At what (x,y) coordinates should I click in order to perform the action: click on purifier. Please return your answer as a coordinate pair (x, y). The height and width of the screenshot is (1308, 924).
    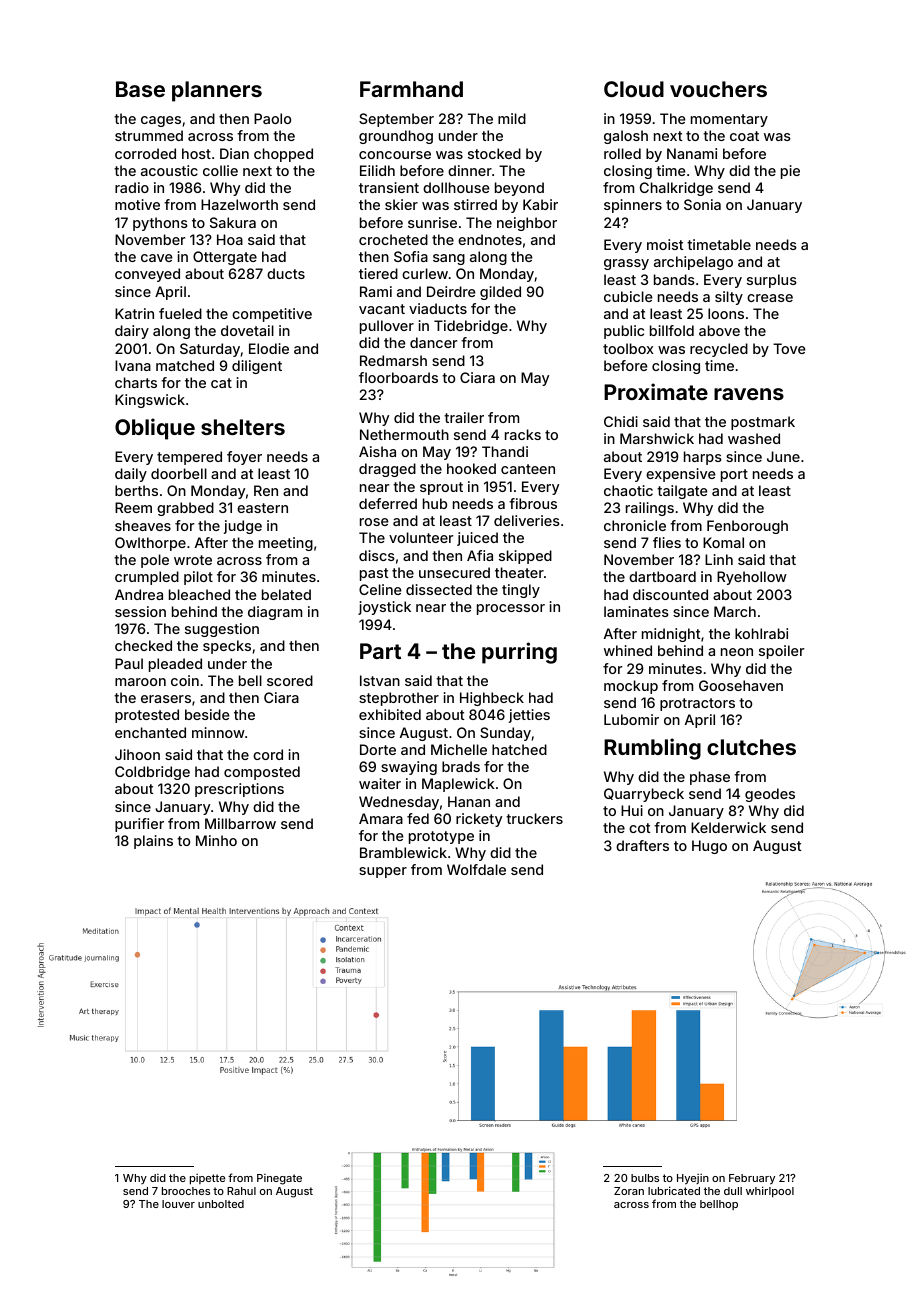
    Looking at the image, I should click on (139, 825).
